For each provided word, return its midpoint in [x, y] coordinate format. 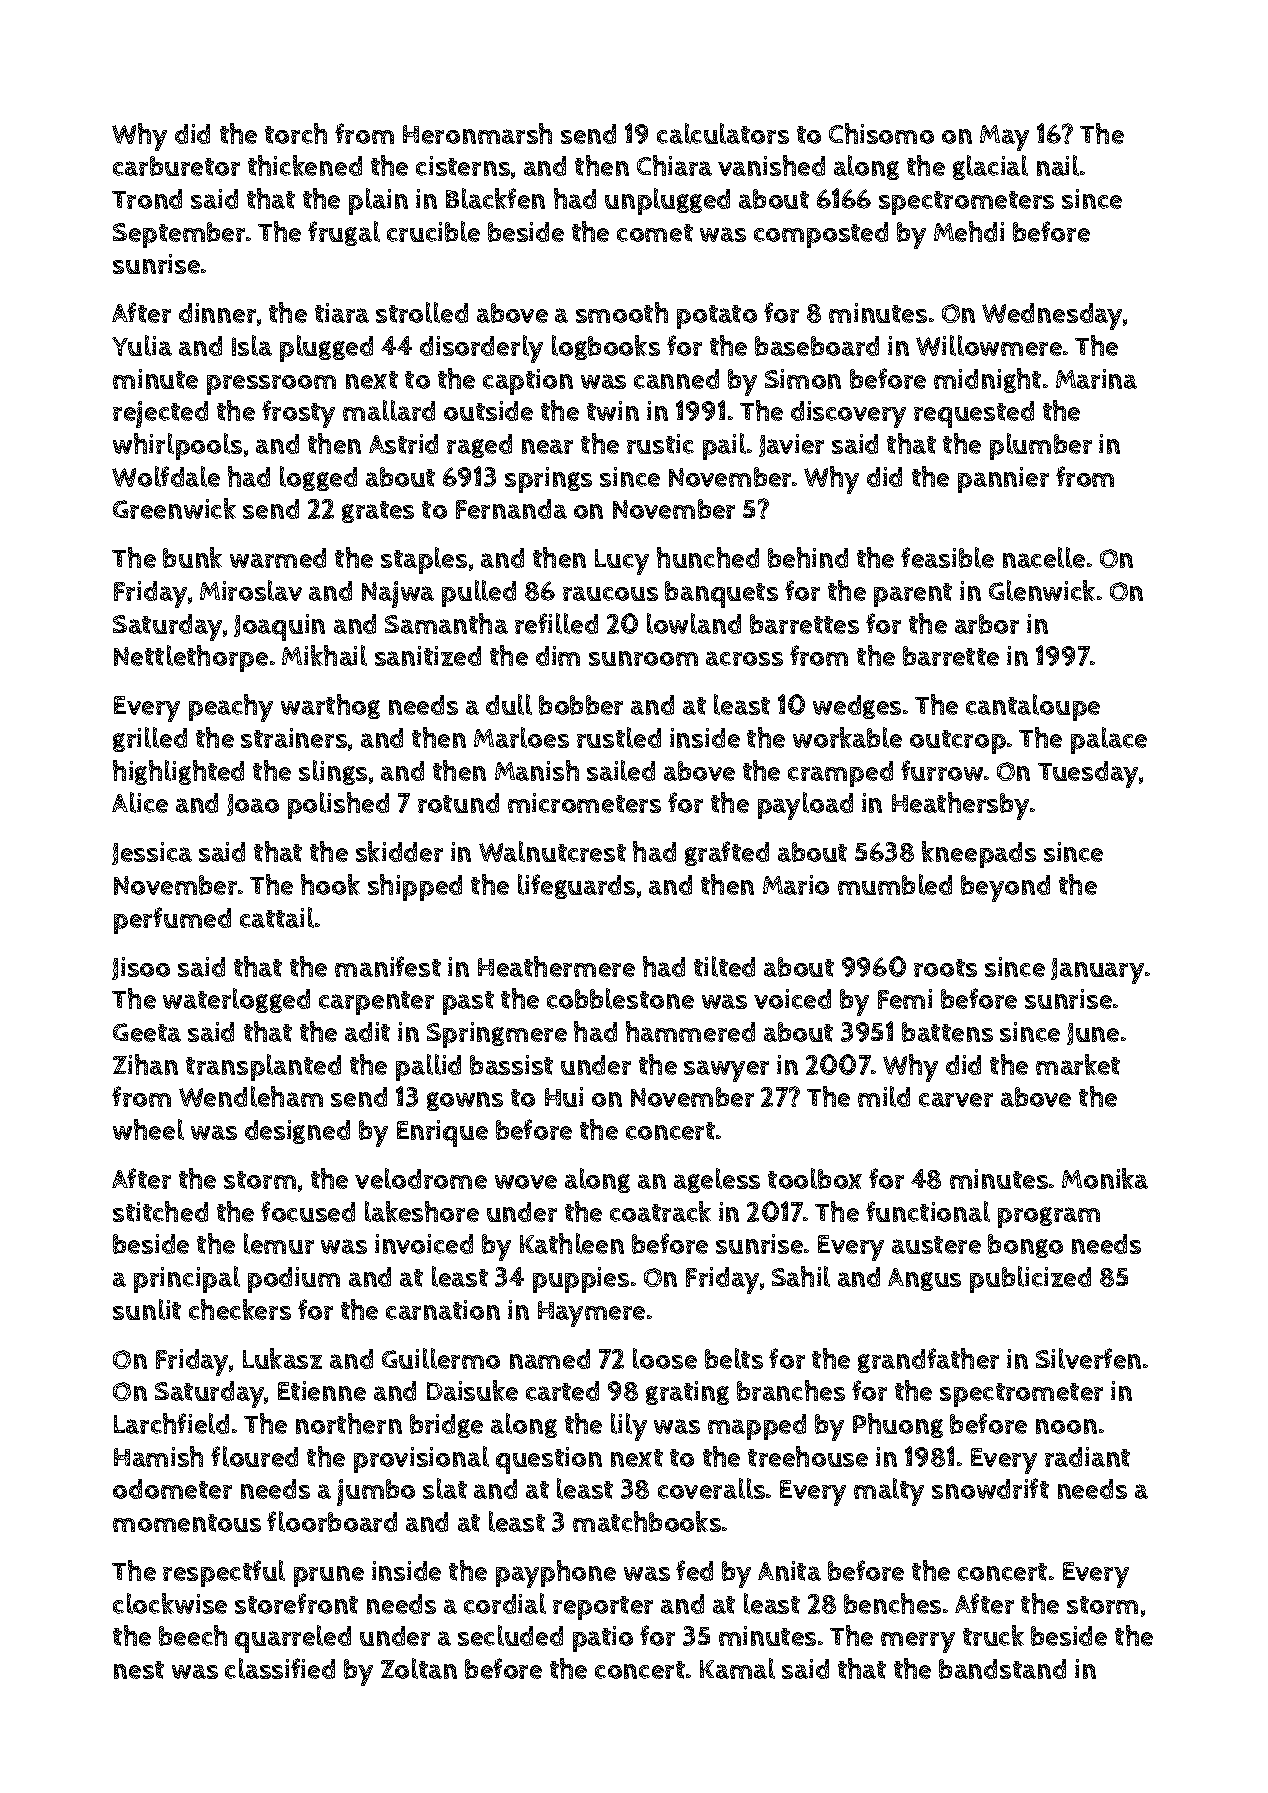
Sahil [801, 1276]
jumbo [376, 1492]
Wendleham [251, 1096]
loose [665, 1358]
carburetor [176, 166]
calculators [723, 133]
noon [1066, 1426]
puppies [581, 1280]
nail [1058, 165]
